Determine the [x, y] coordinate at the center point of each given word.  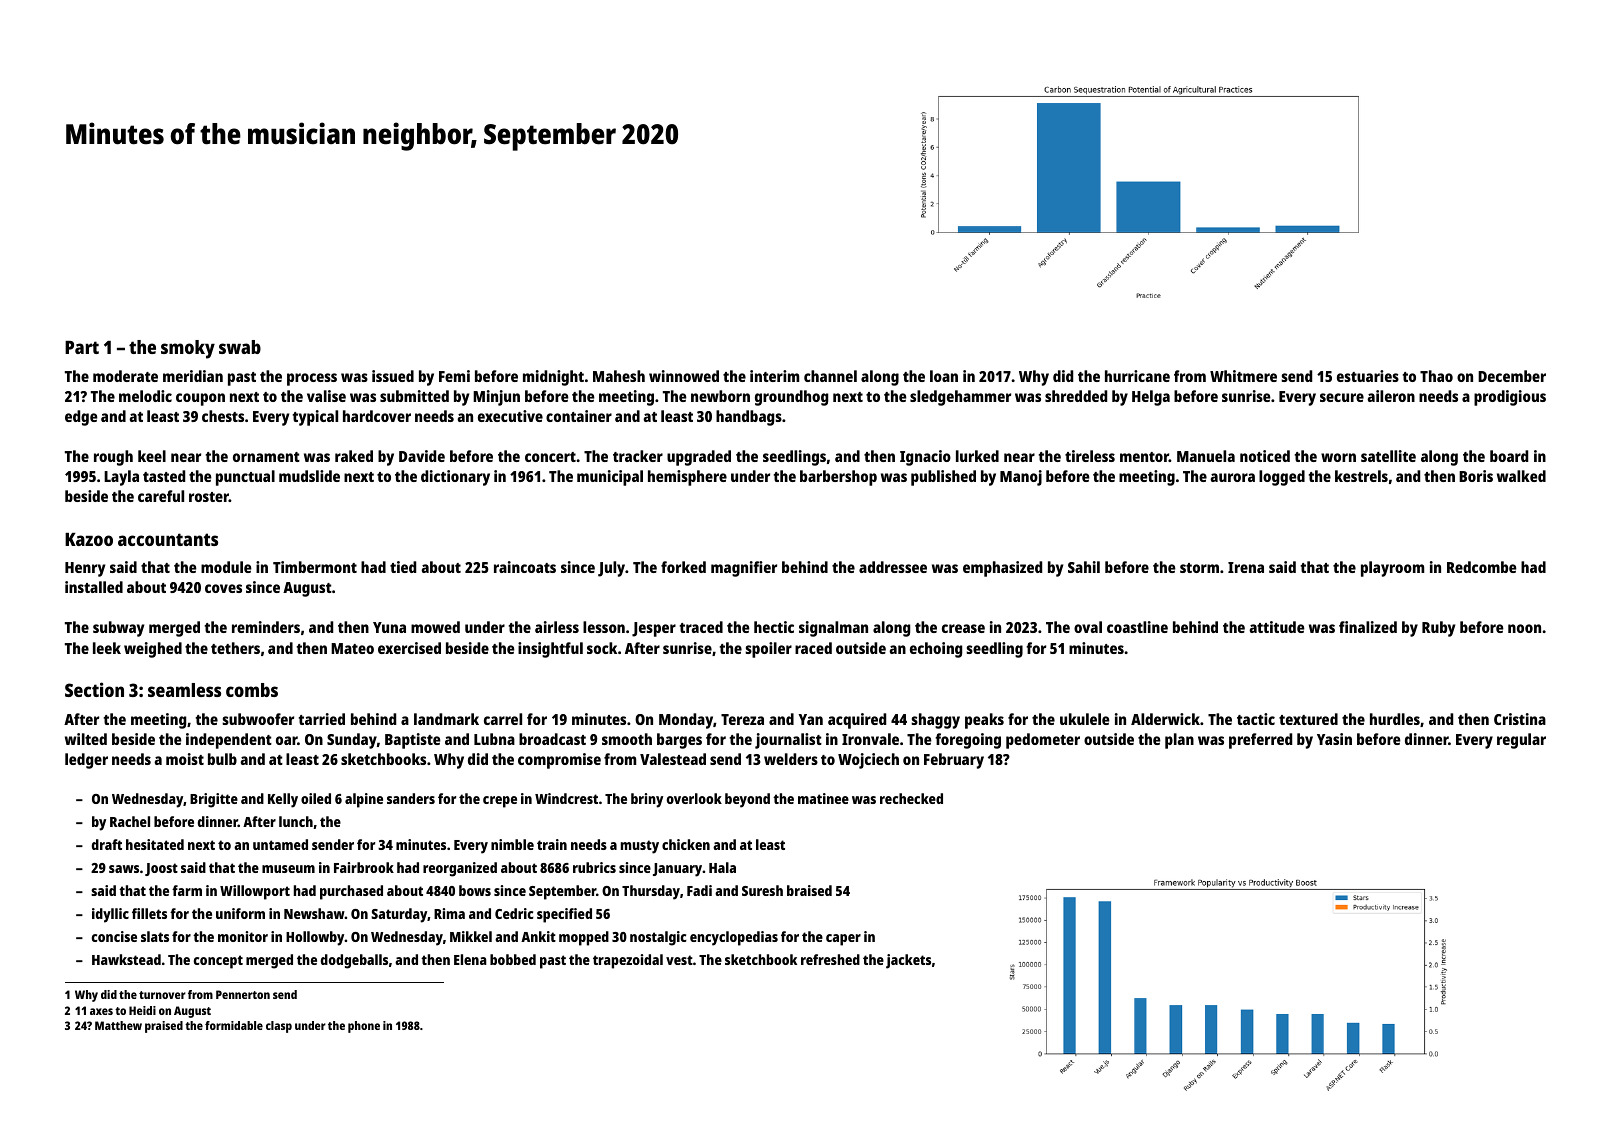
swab [240, 347]
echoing [936, 650]
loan [944, 376]
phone [364, 1027]
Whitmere [1243, 376]
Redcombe [1482, 567]
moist [185, 759]
